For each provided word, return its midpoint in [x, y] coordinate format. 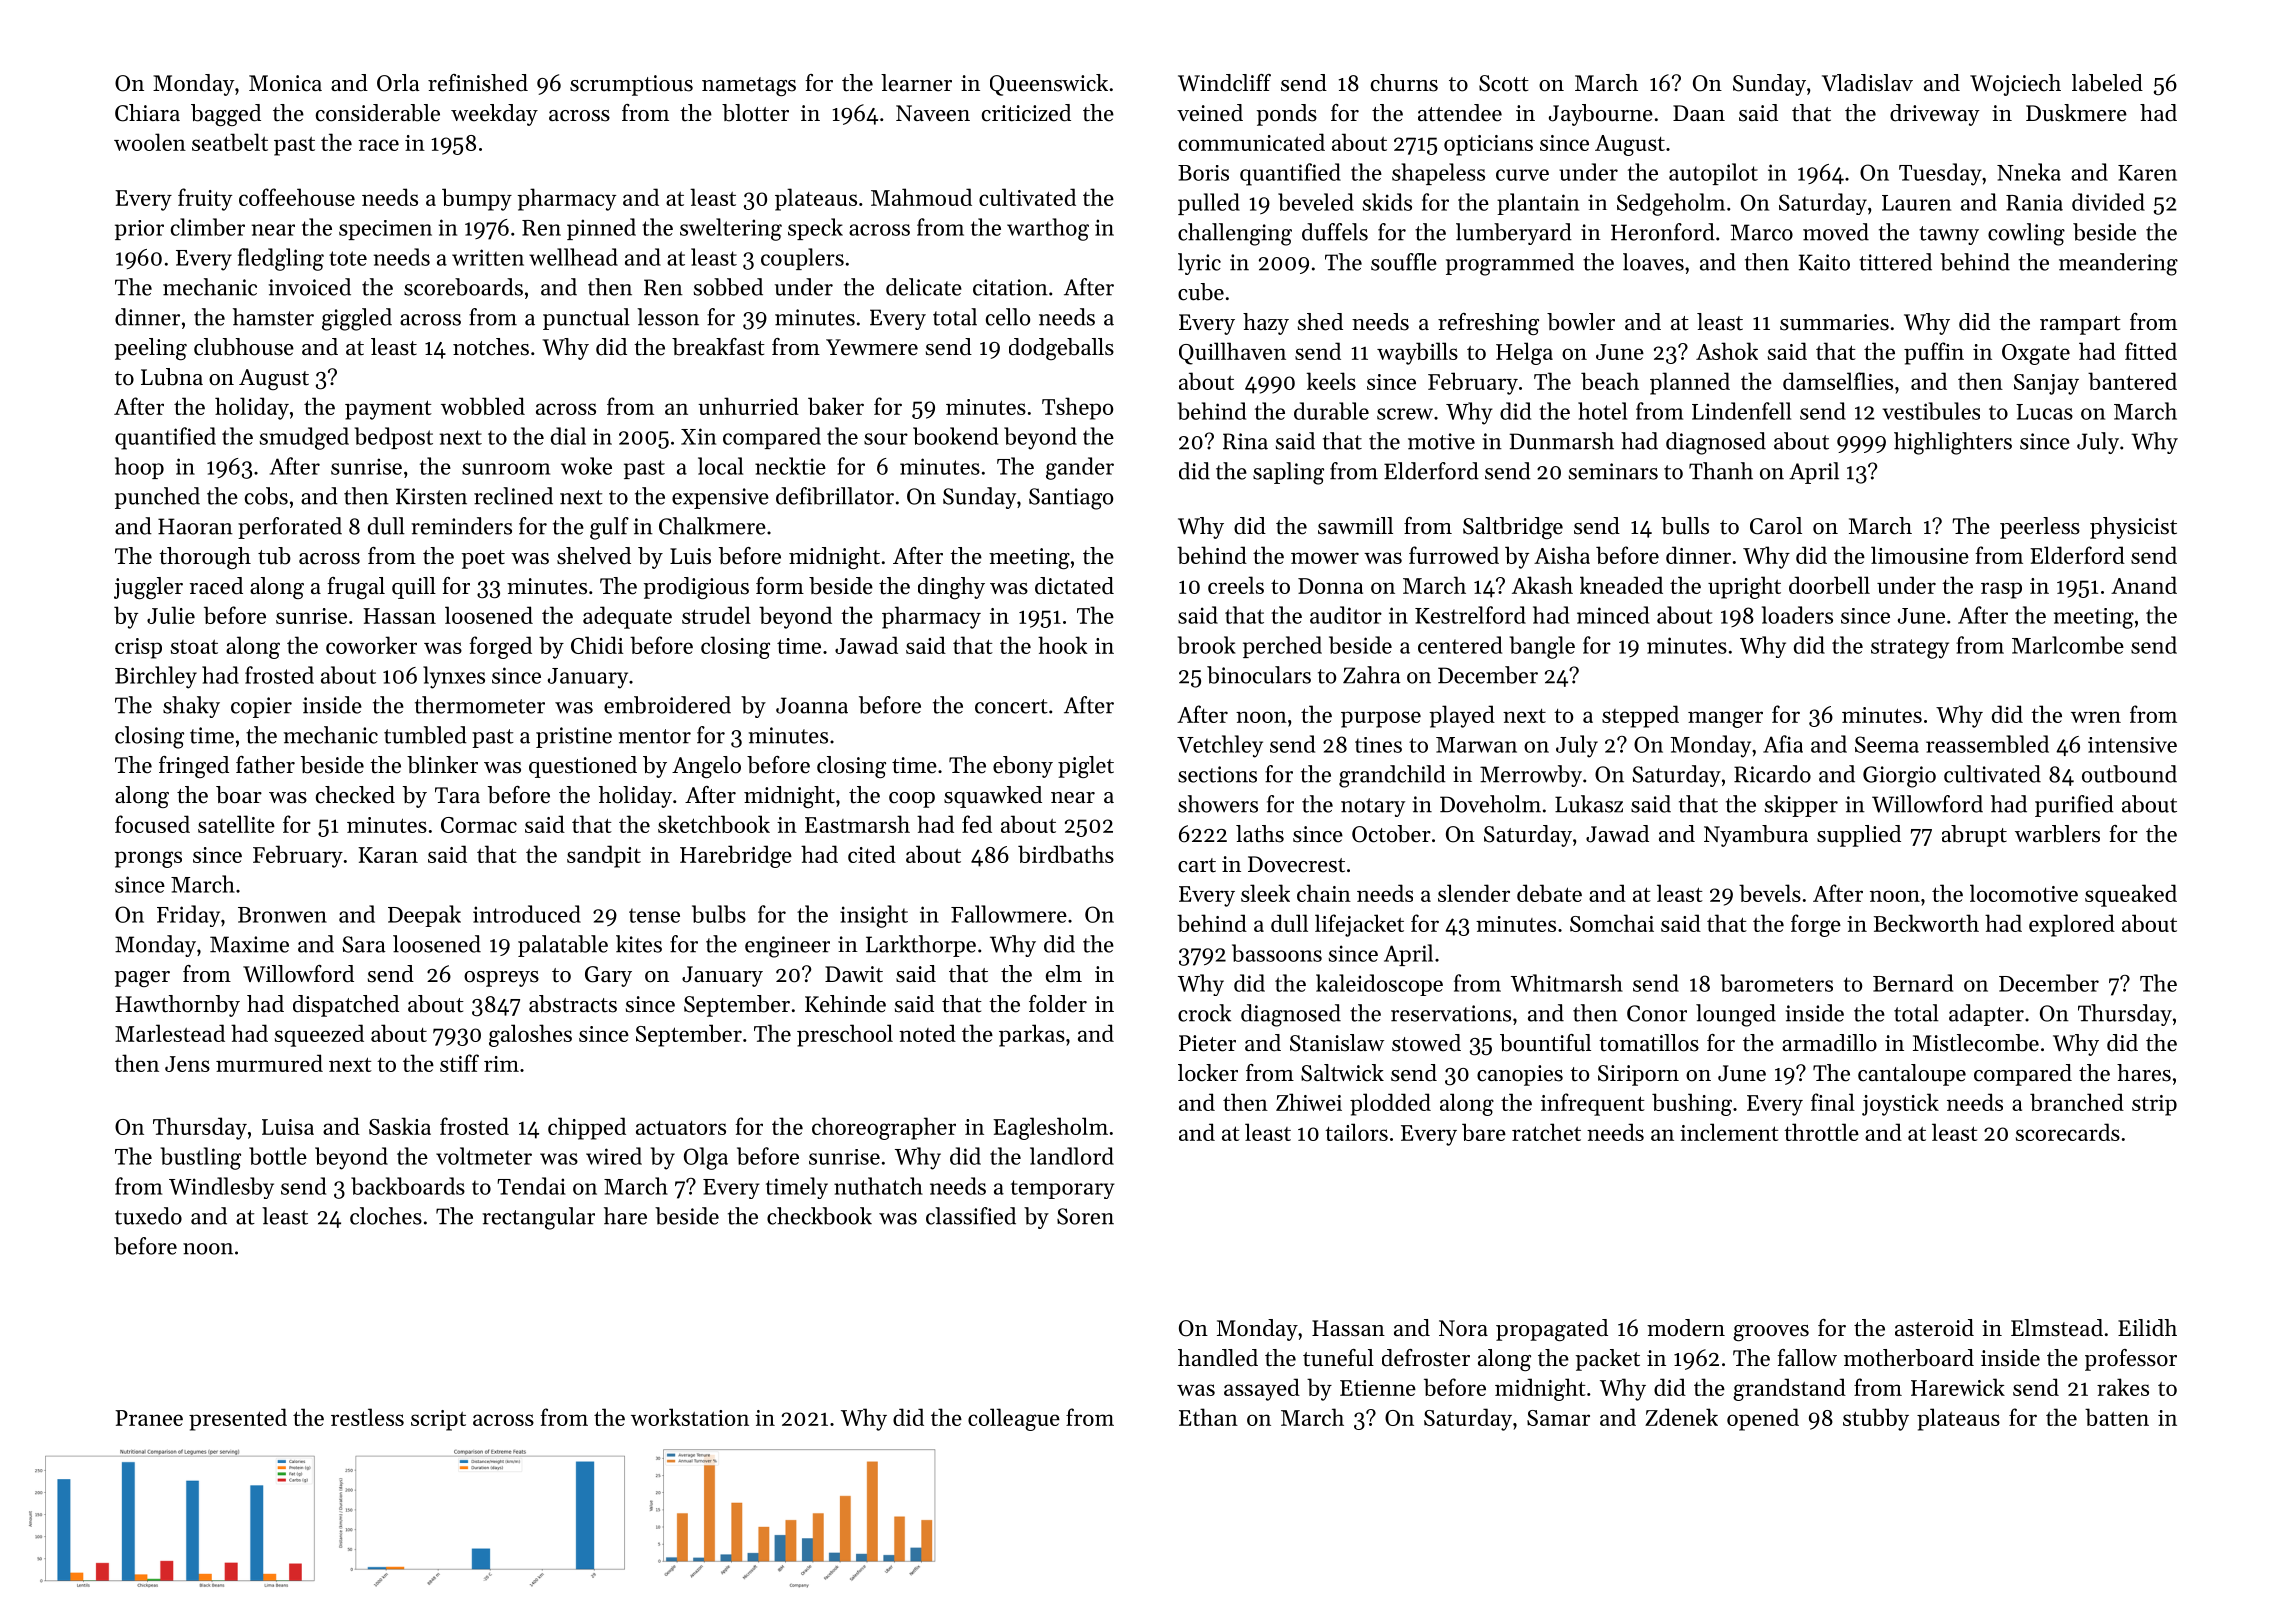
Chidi [597, 645]
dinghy [951, 588]
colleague [1014, 1419]
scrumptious [631, 85]
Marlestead [170, 1033]
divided [2108, 202]
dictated [1074, 586]
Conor [1657, 1013]
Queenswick [1049, 85]
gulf [609, 528]
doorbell [1829, 585]
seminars [1613, 471]
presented [238, 1419]
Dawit [854, 974]
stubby [1876, 1419]
